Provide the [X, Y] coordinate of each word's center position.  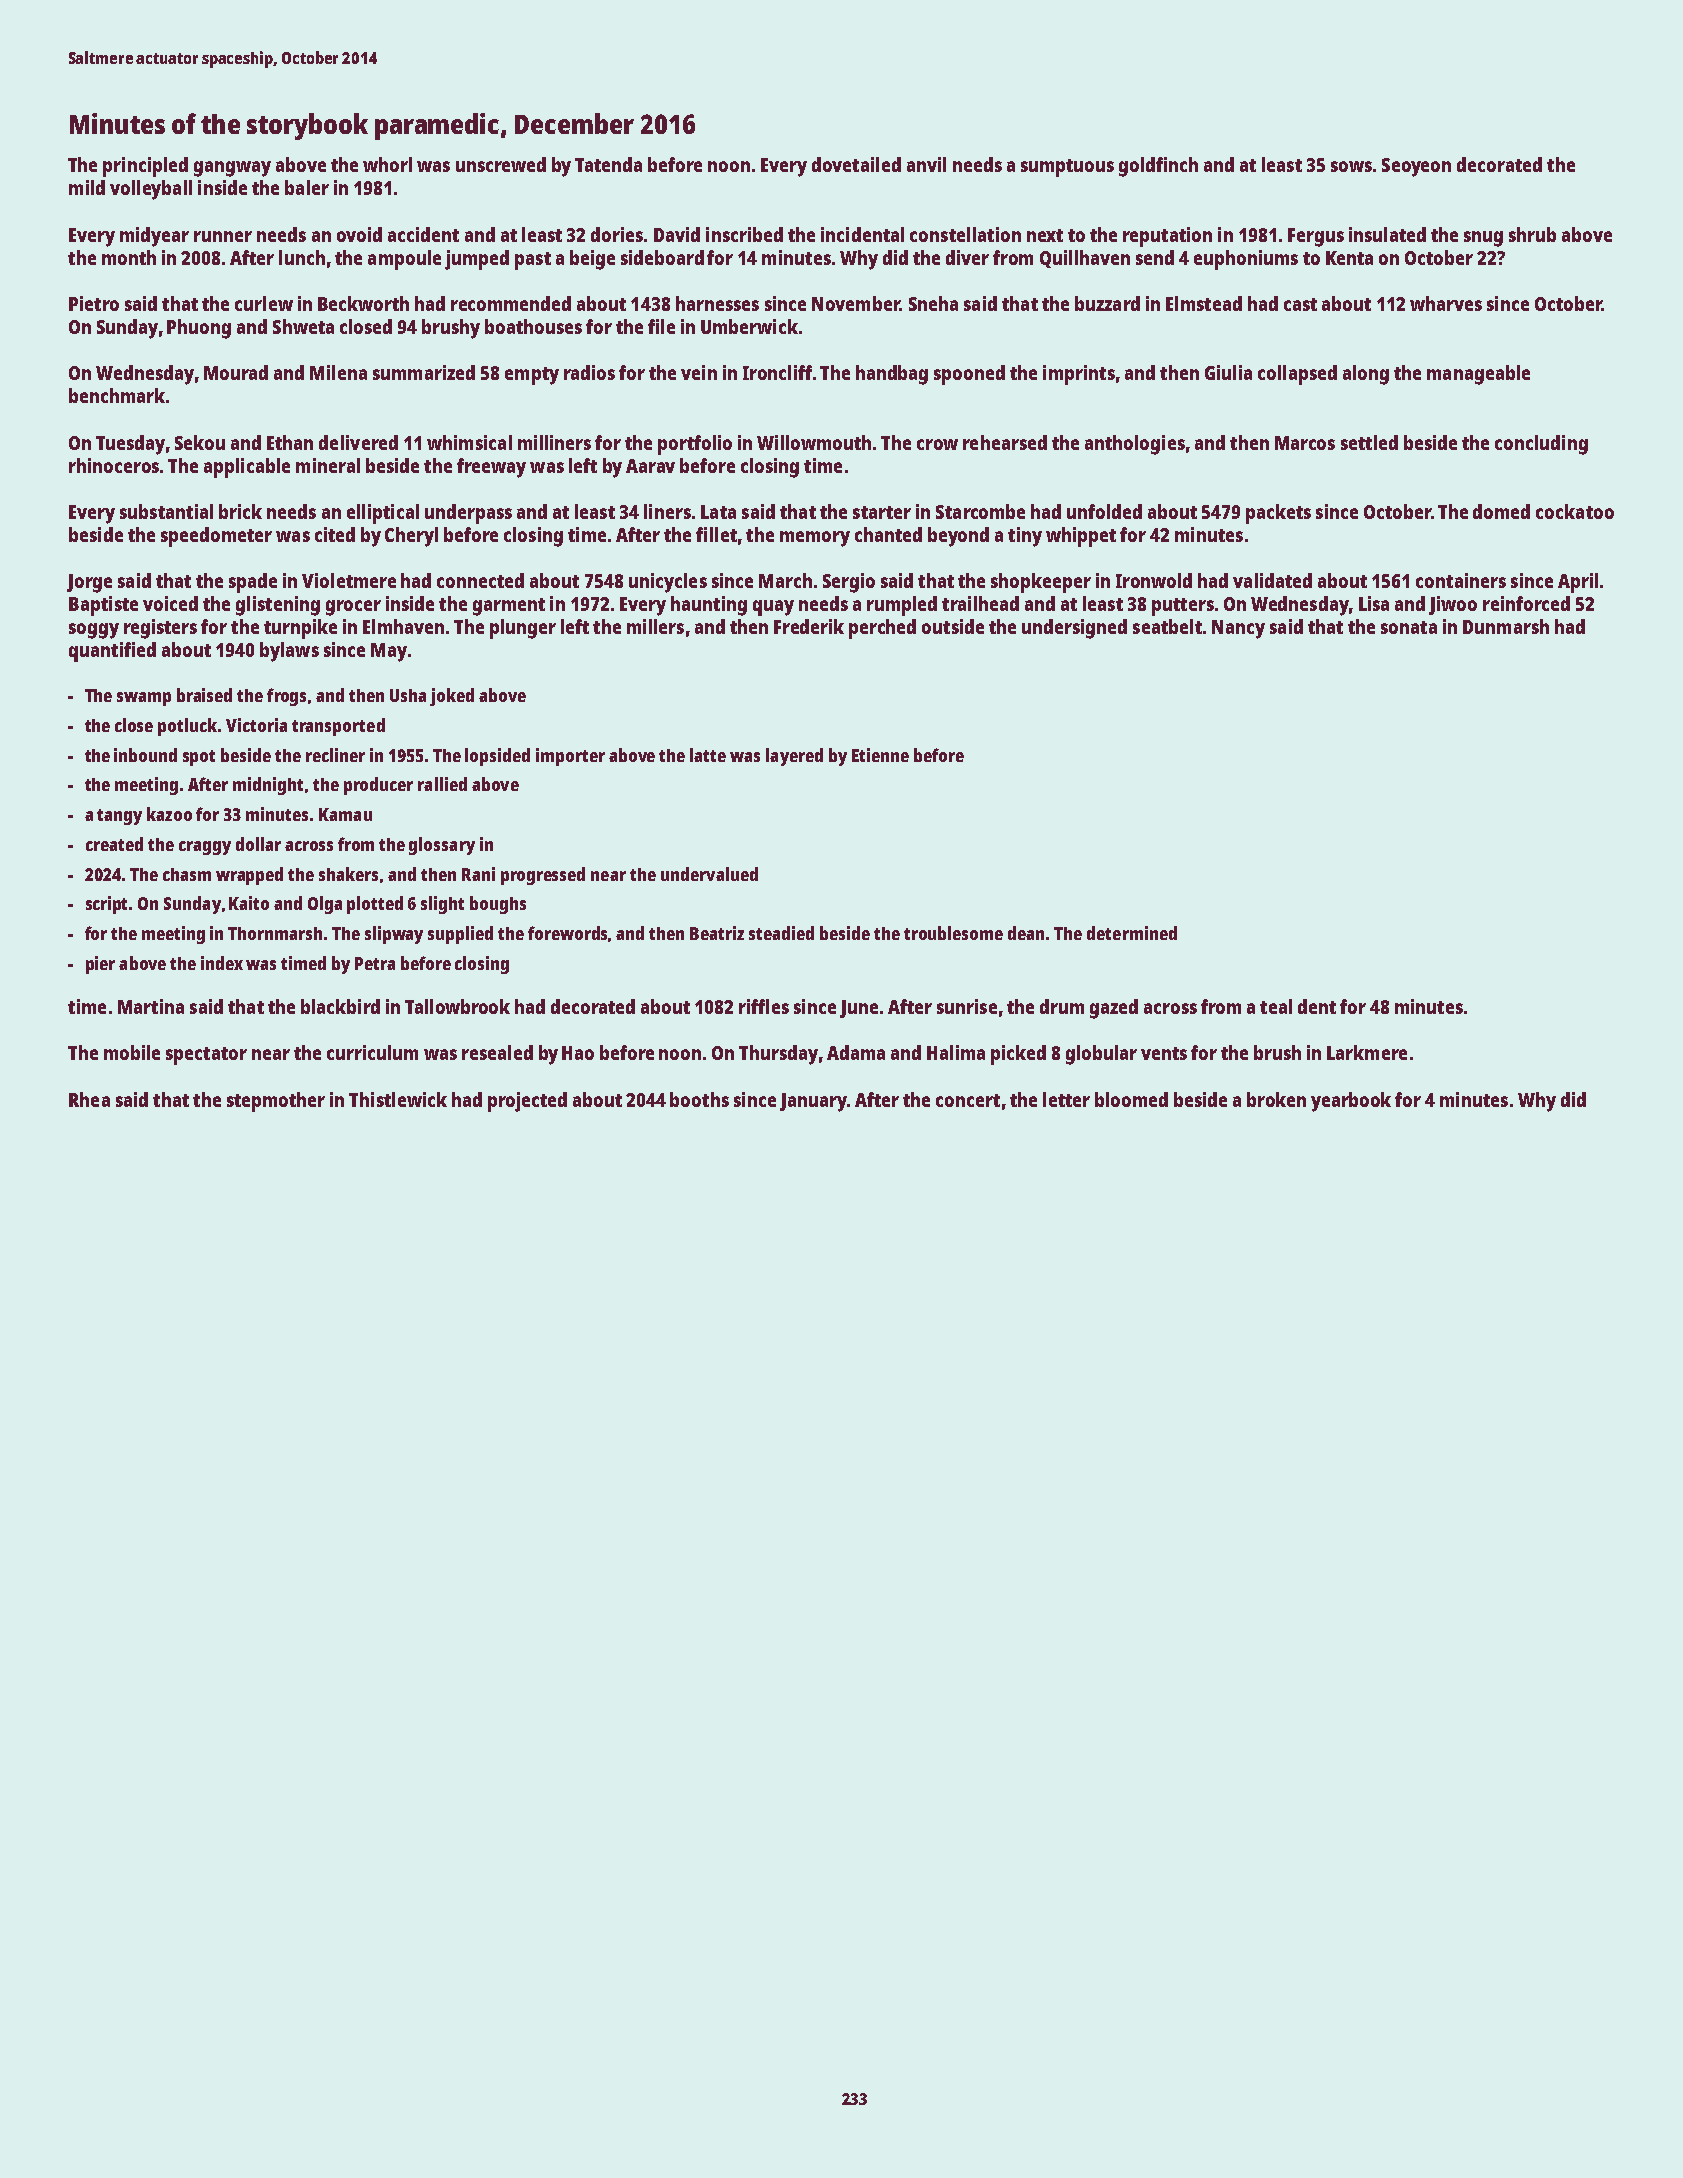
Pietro [94, 303]
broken [1276, 1099]
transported [338, 727]
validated [1272, 580]
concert [968, 1100]
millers [655, 626]
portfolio [695, 445]
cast [1300, 304]
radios [589, 372]
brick [240, 511]
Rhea [89, 1099]
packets [1278, 514]
